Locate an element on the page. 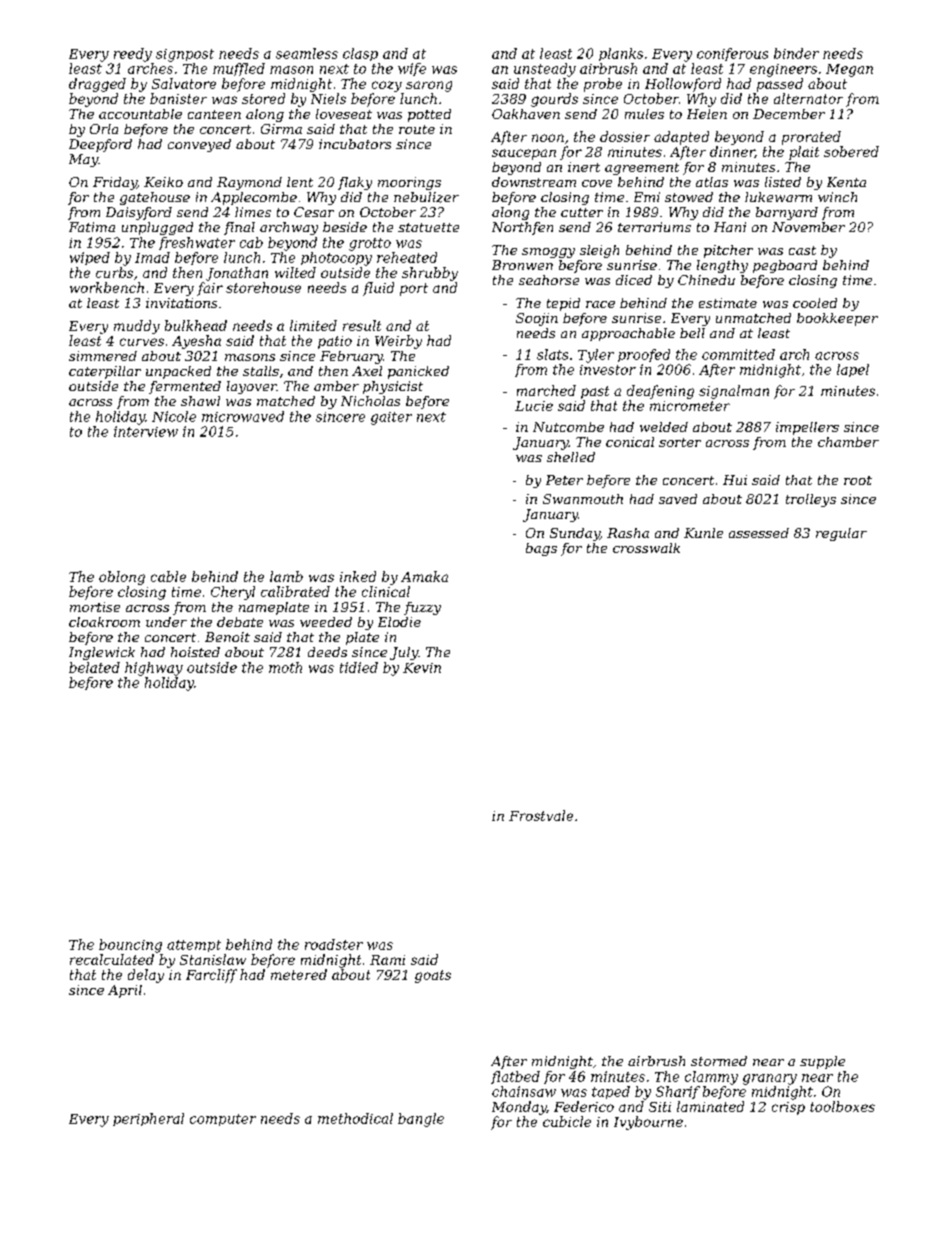  adapted is located at coordinates (681, 138).
